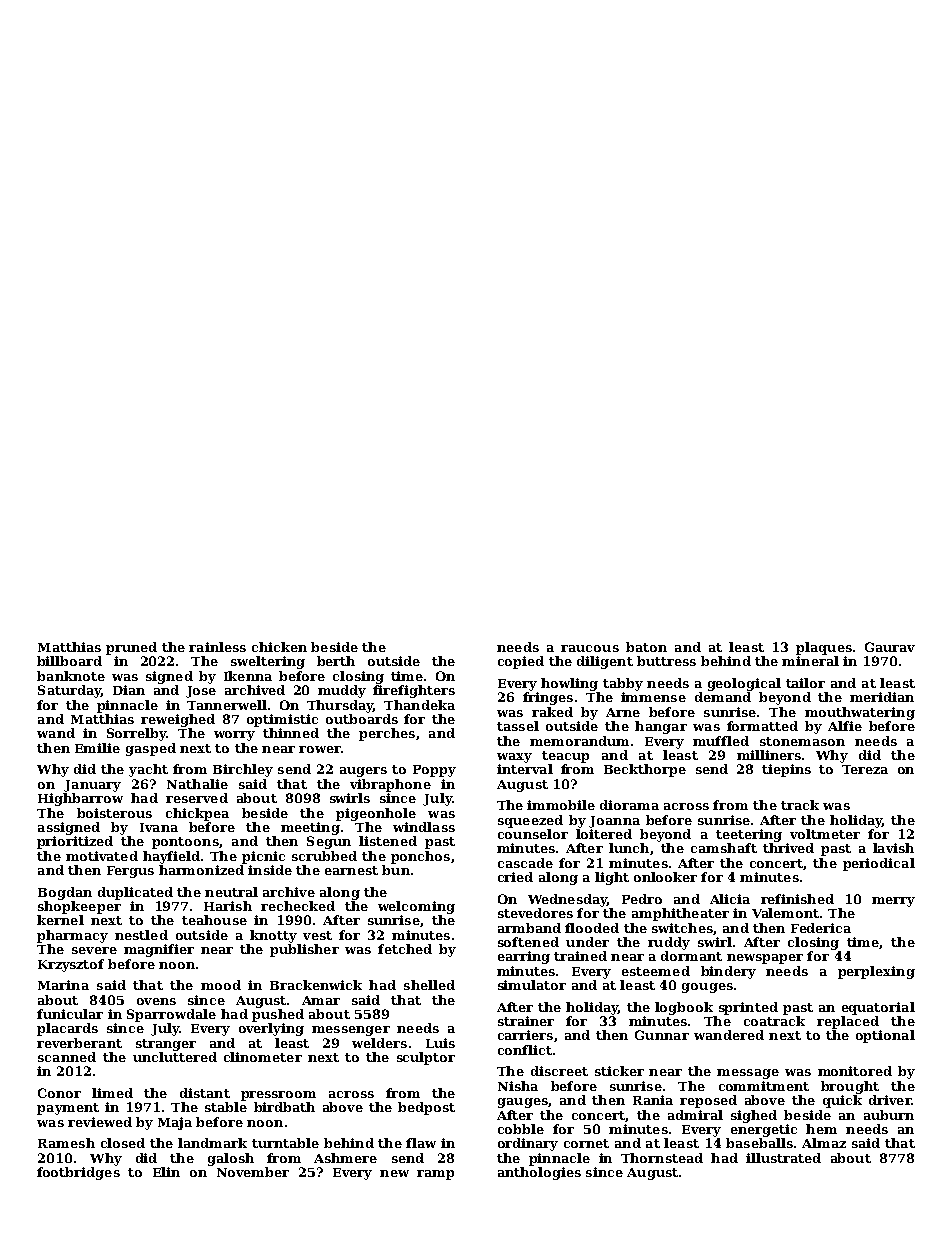 This document has height=1233, width=952. Describe the element at coordinates (893, 902) in the document. I see `merry` at that location.
